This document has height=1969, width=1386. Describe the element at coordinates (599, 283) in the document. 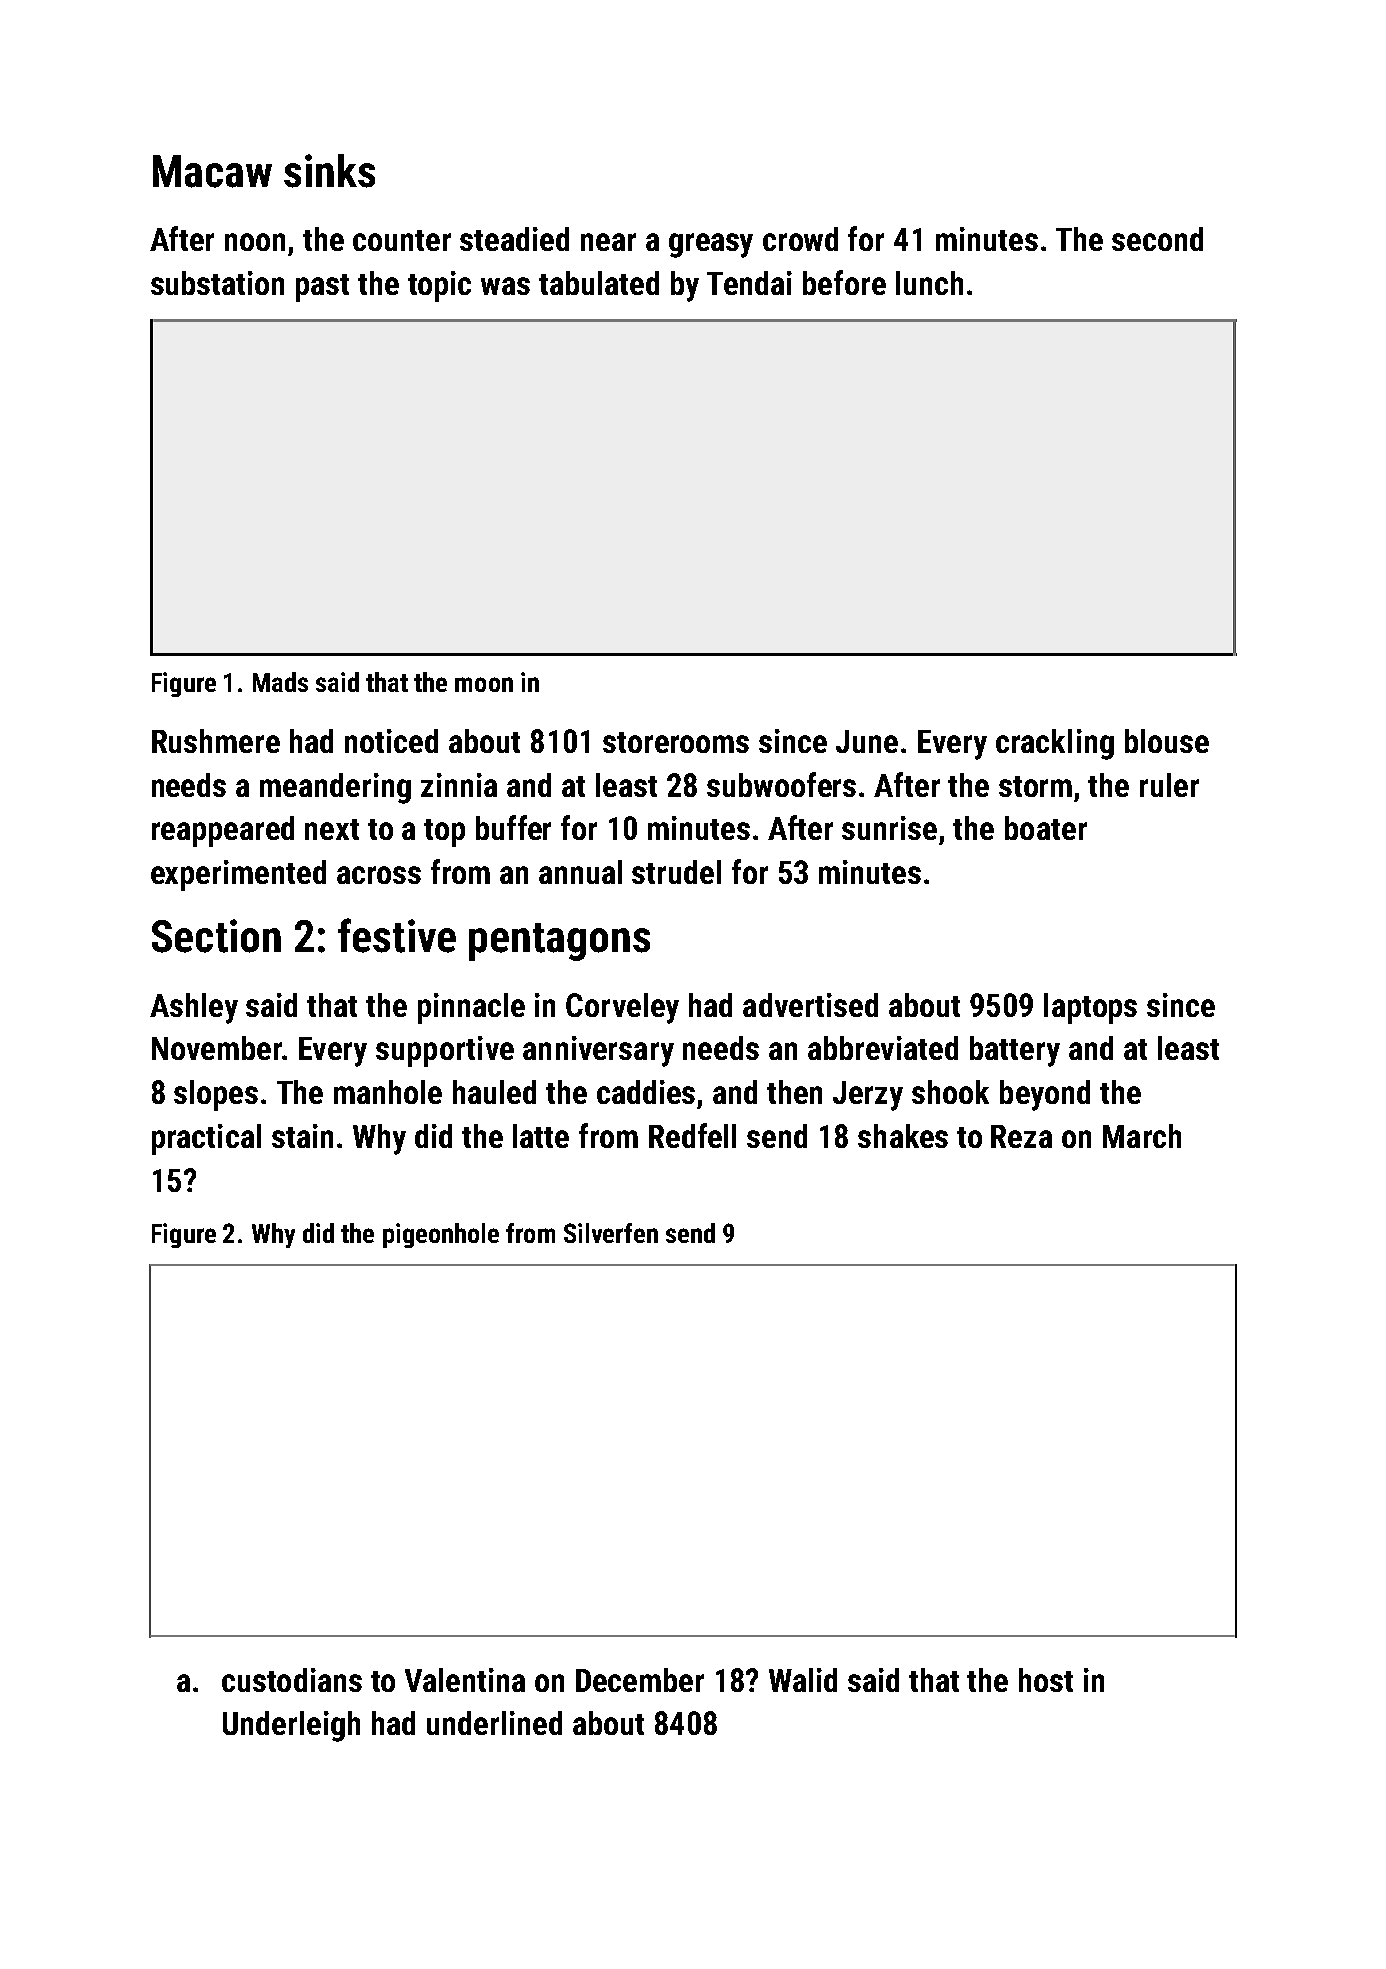

I see `tabulated` at that location.
